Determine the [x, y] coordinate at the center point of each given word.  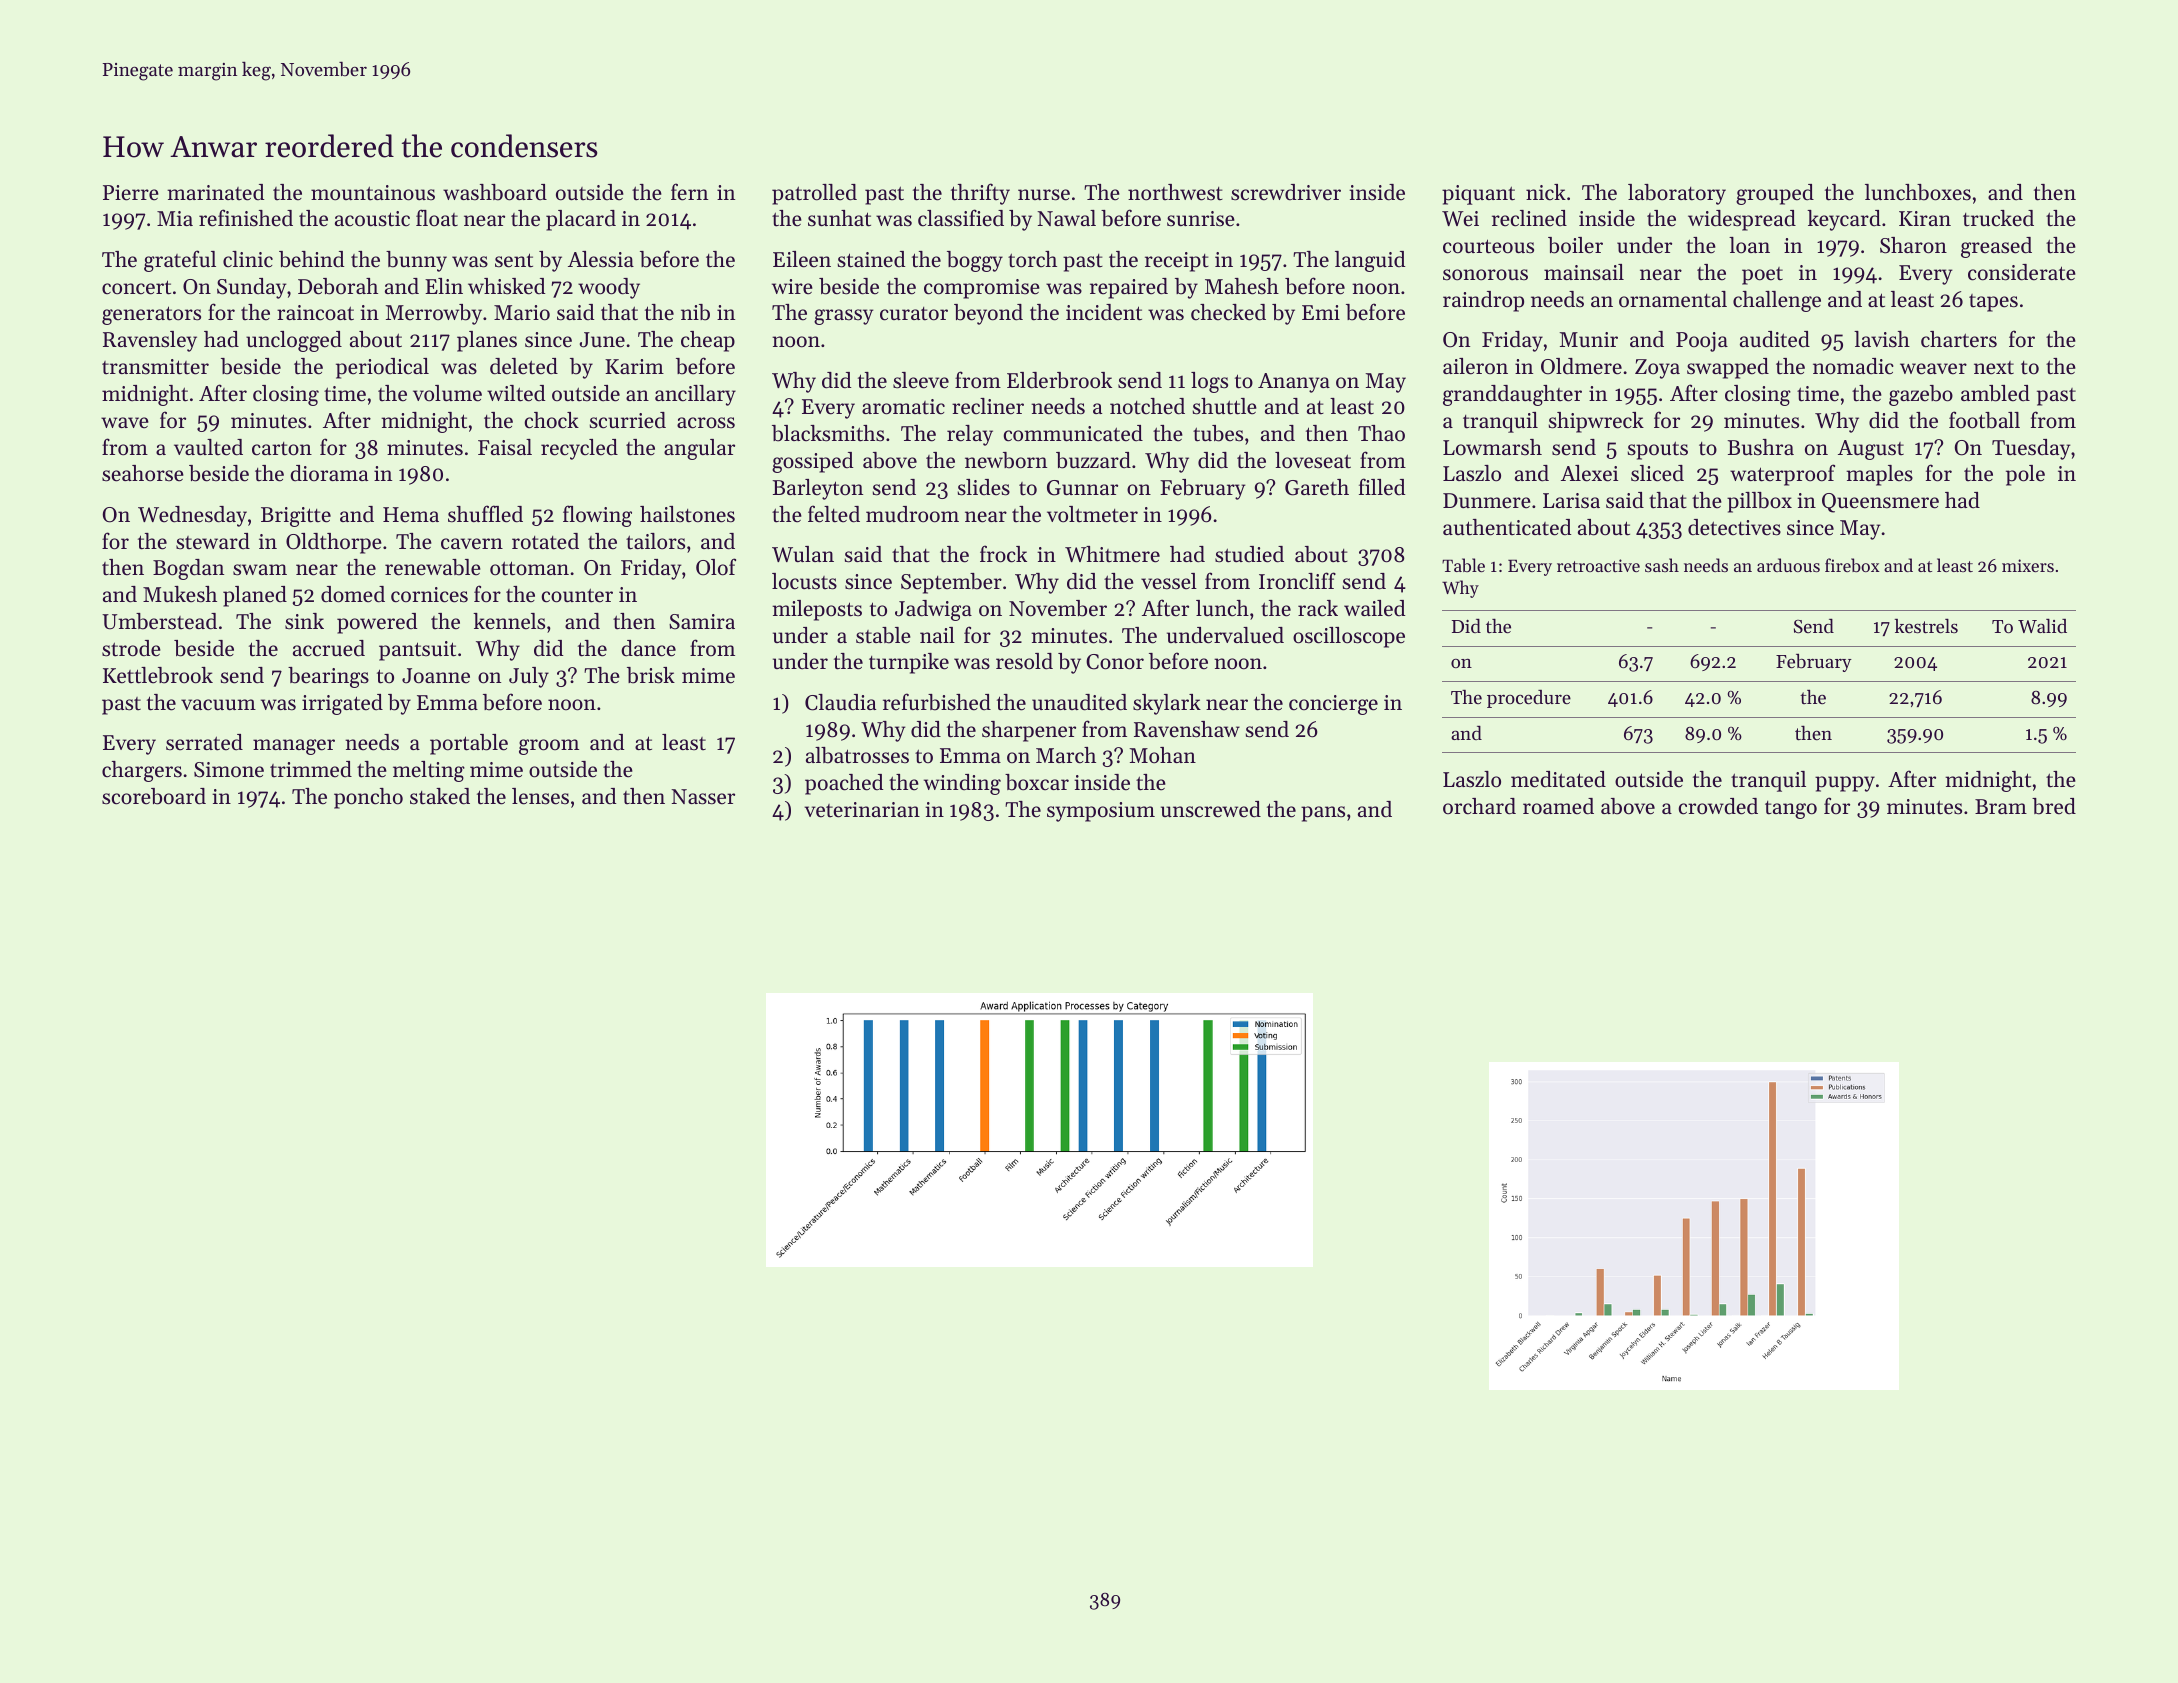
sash [1662, 565]
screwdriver [1286, 192]
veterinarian [862, 810]
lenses [540, 796]
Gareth [1317, 487]
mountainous [373, 193]
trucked [1998, 218]
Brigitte [296, 517]
